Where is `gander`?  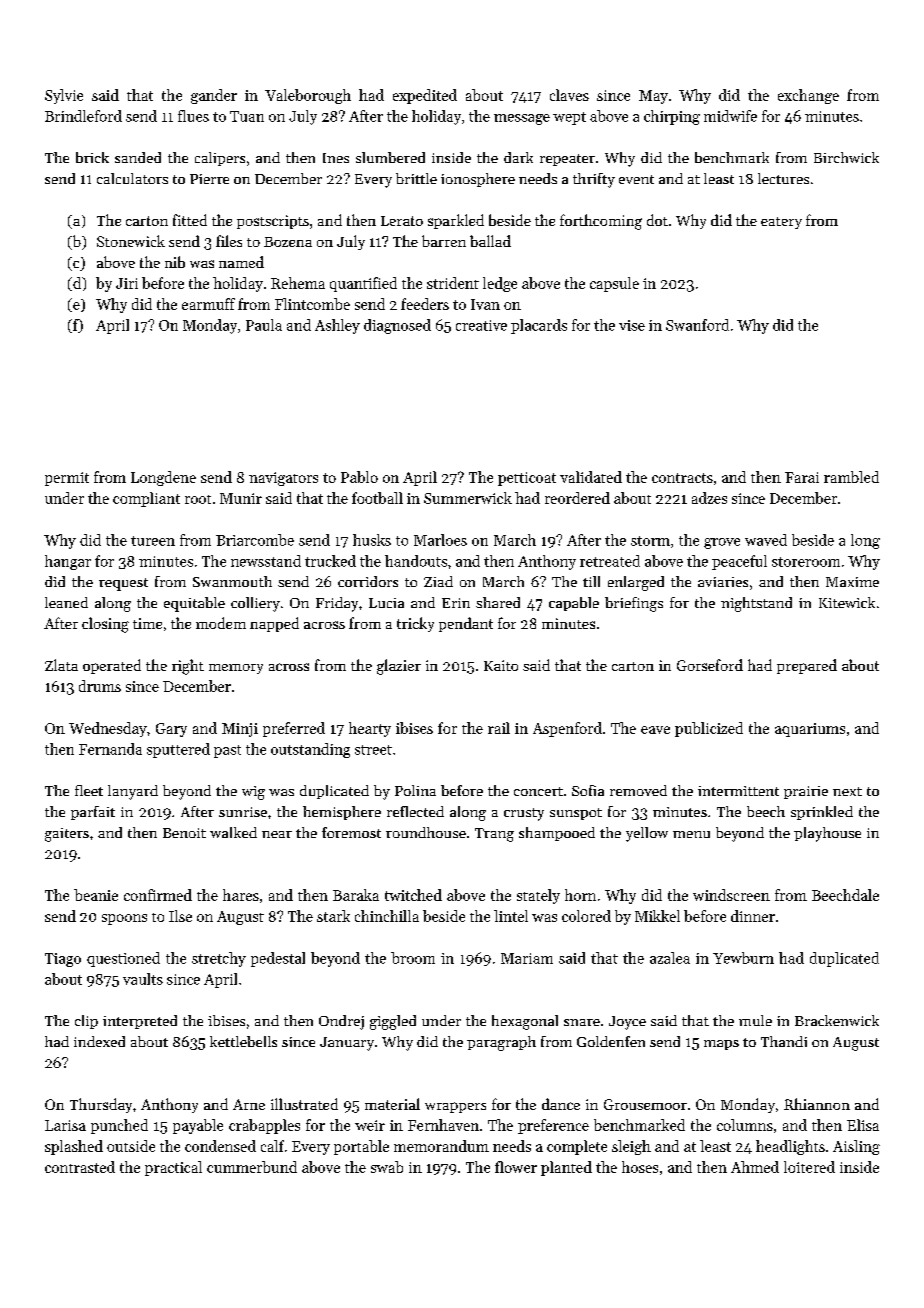 gander is located at coordinates (214, 96).
